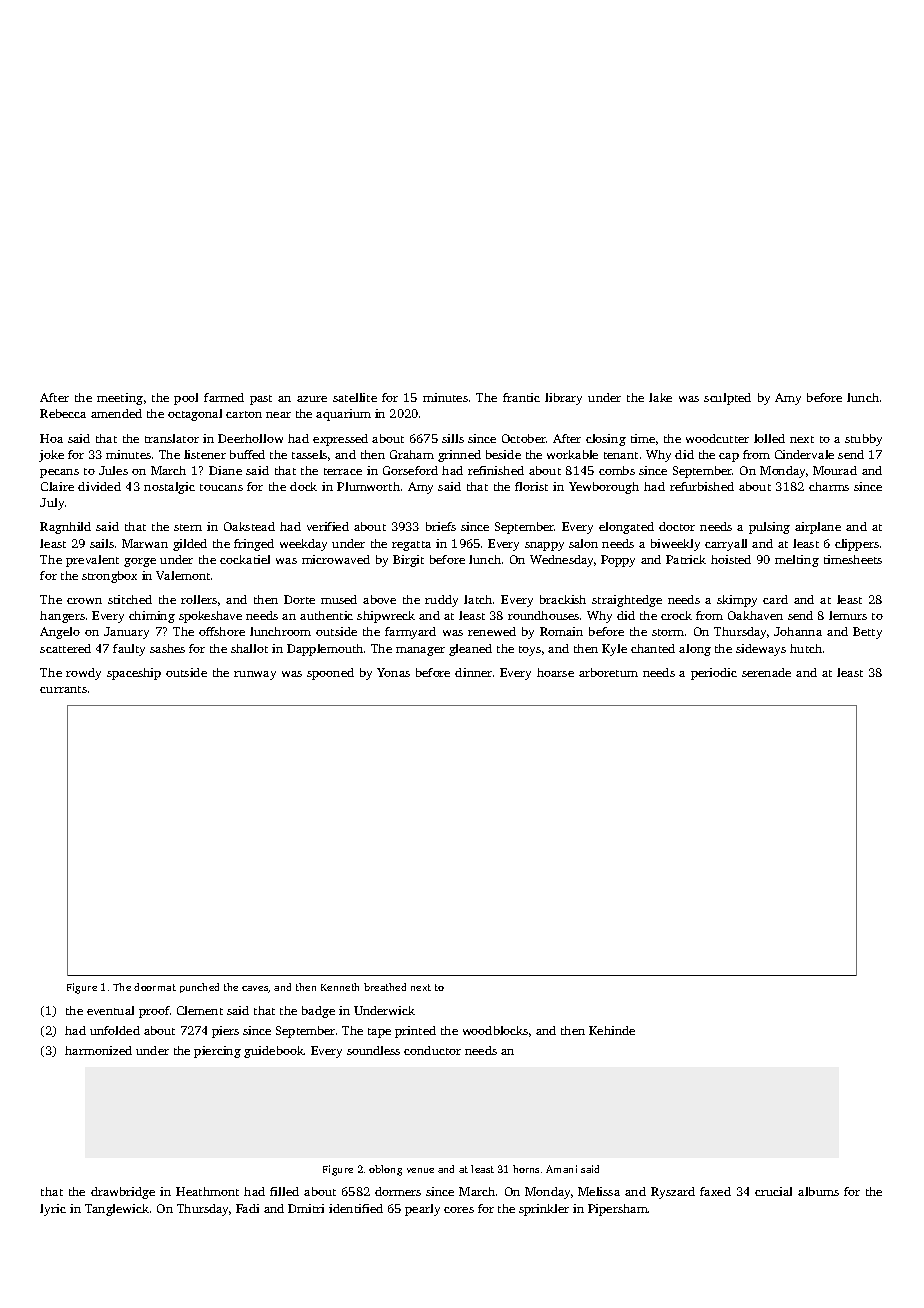  What do you see at coordinates (612, 1030) in the document?
I see `Kehinde` at bounding box center [612, 1030].
